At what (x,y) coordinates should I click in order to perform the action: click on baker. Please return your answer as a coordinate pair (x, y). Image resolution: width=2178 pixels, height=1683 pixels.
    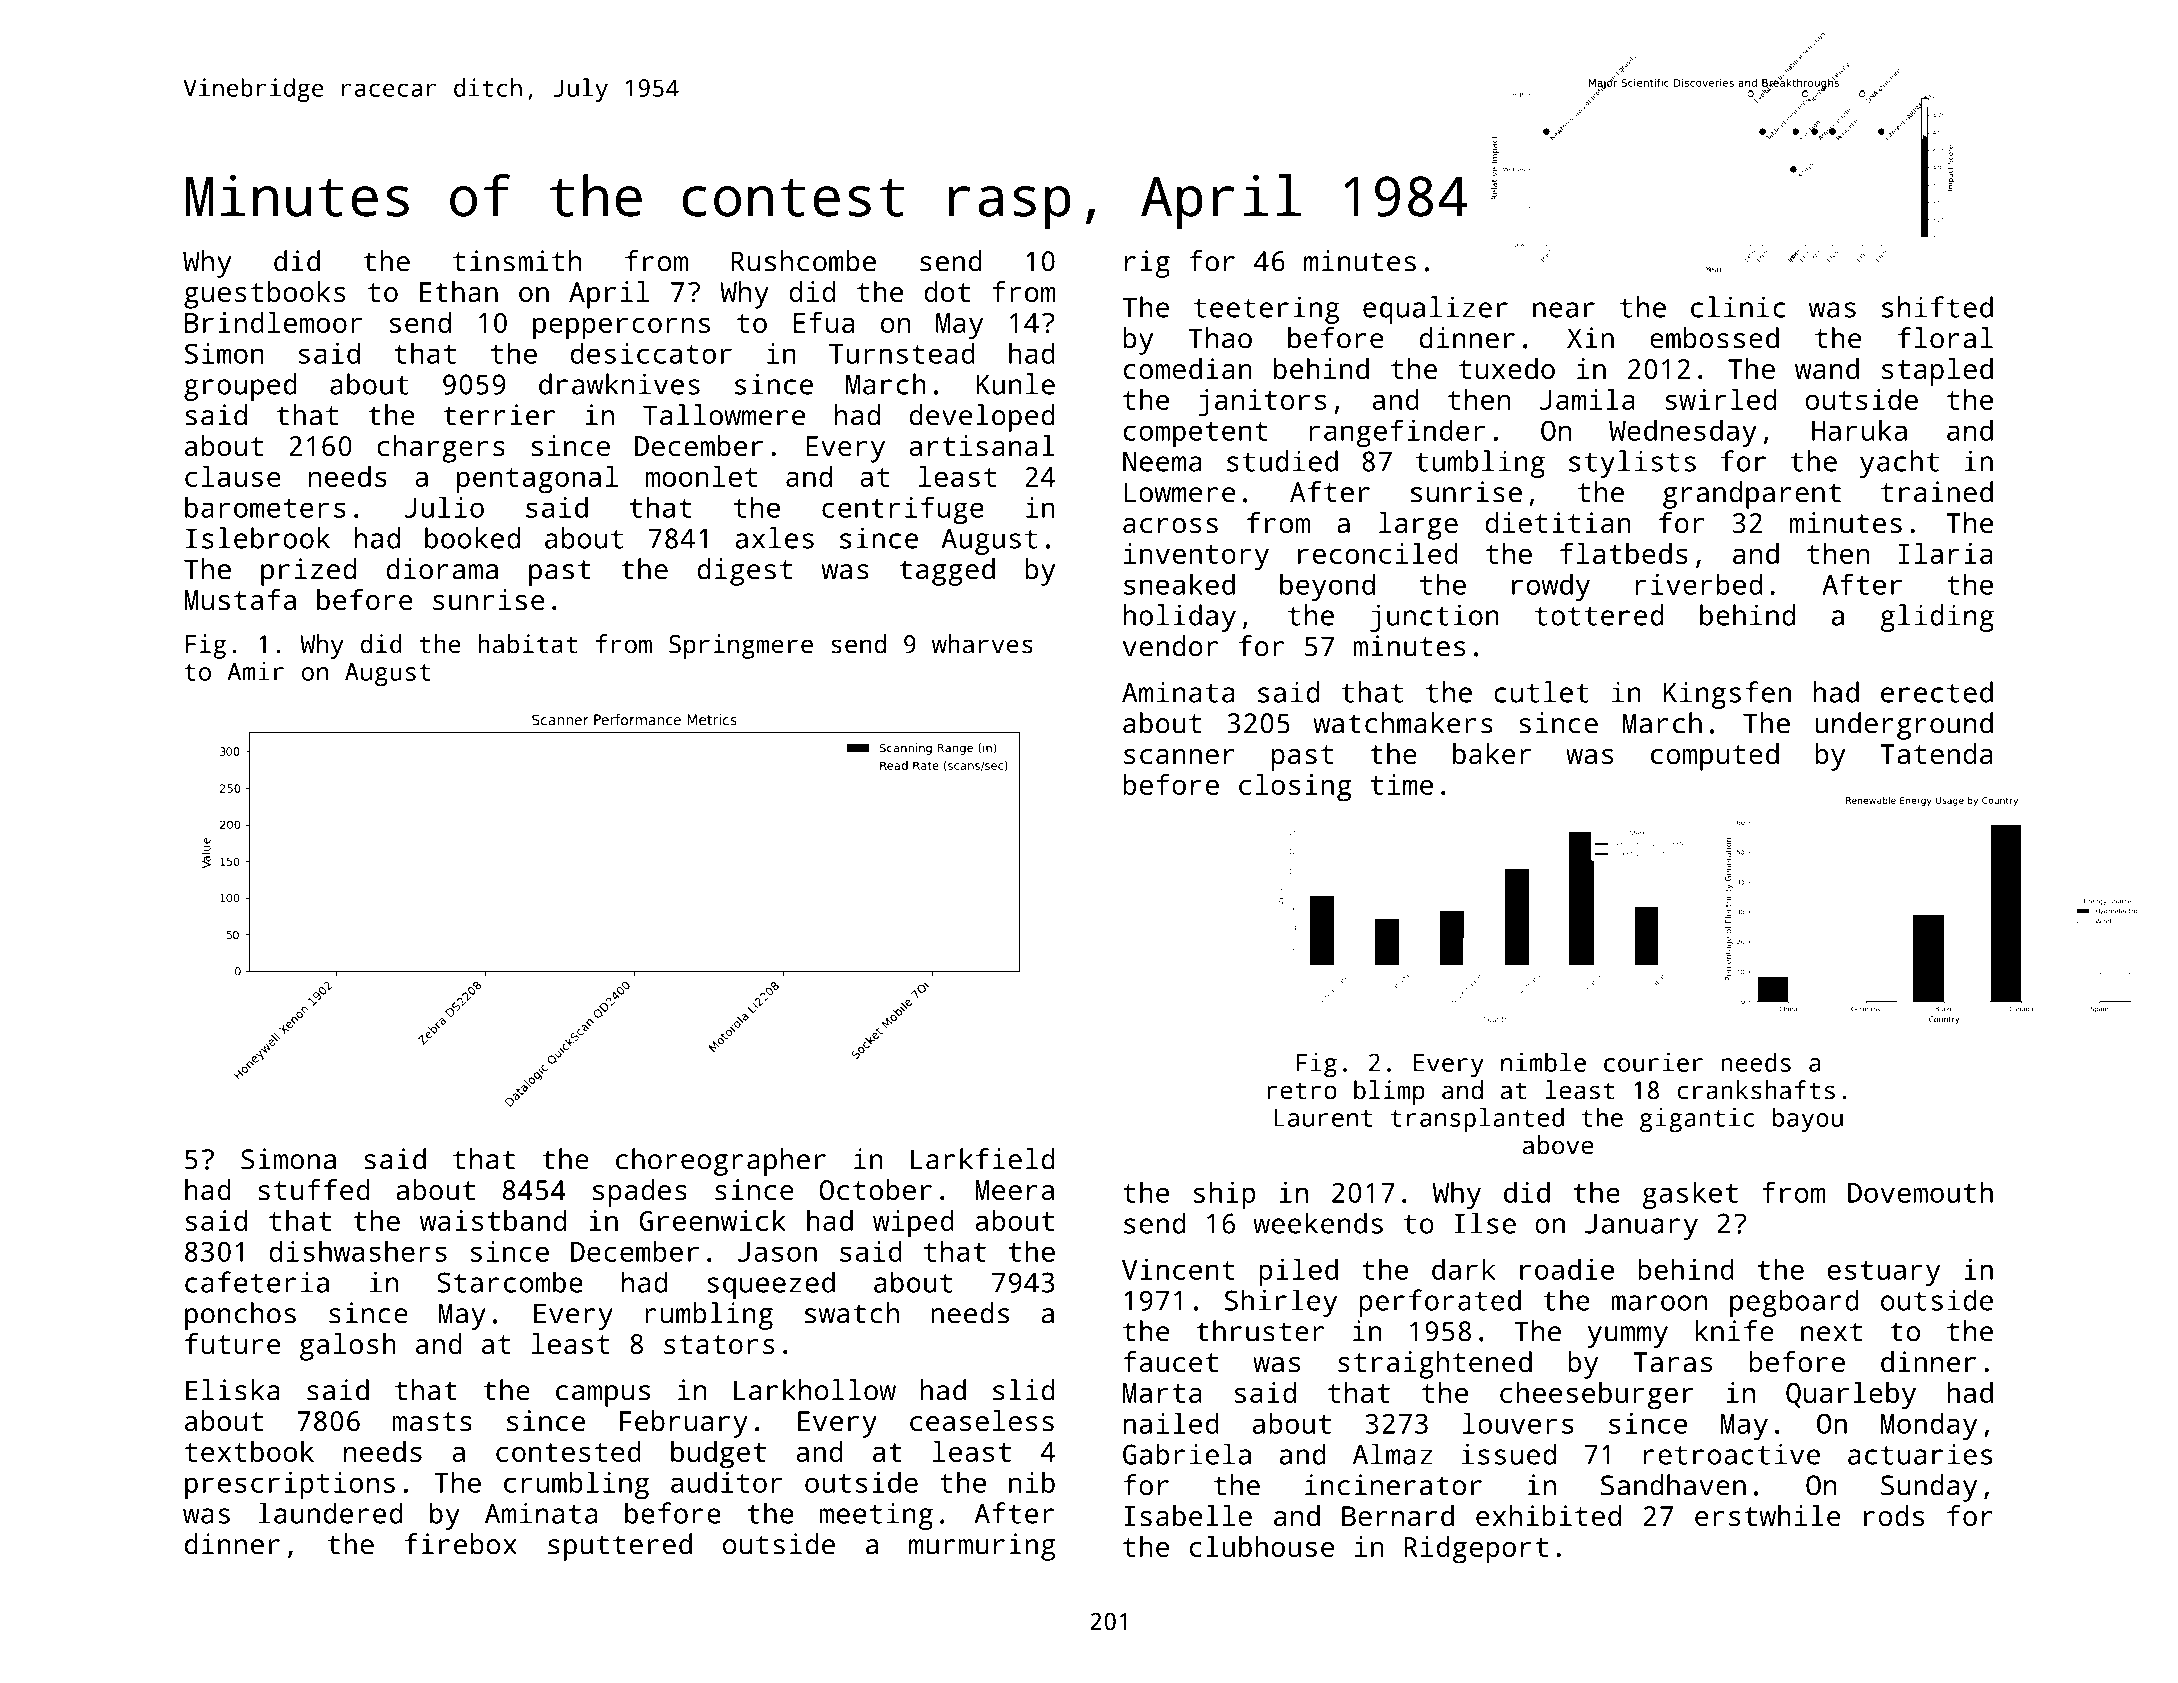
    Looking at the image, I should click on (1492, 753).
